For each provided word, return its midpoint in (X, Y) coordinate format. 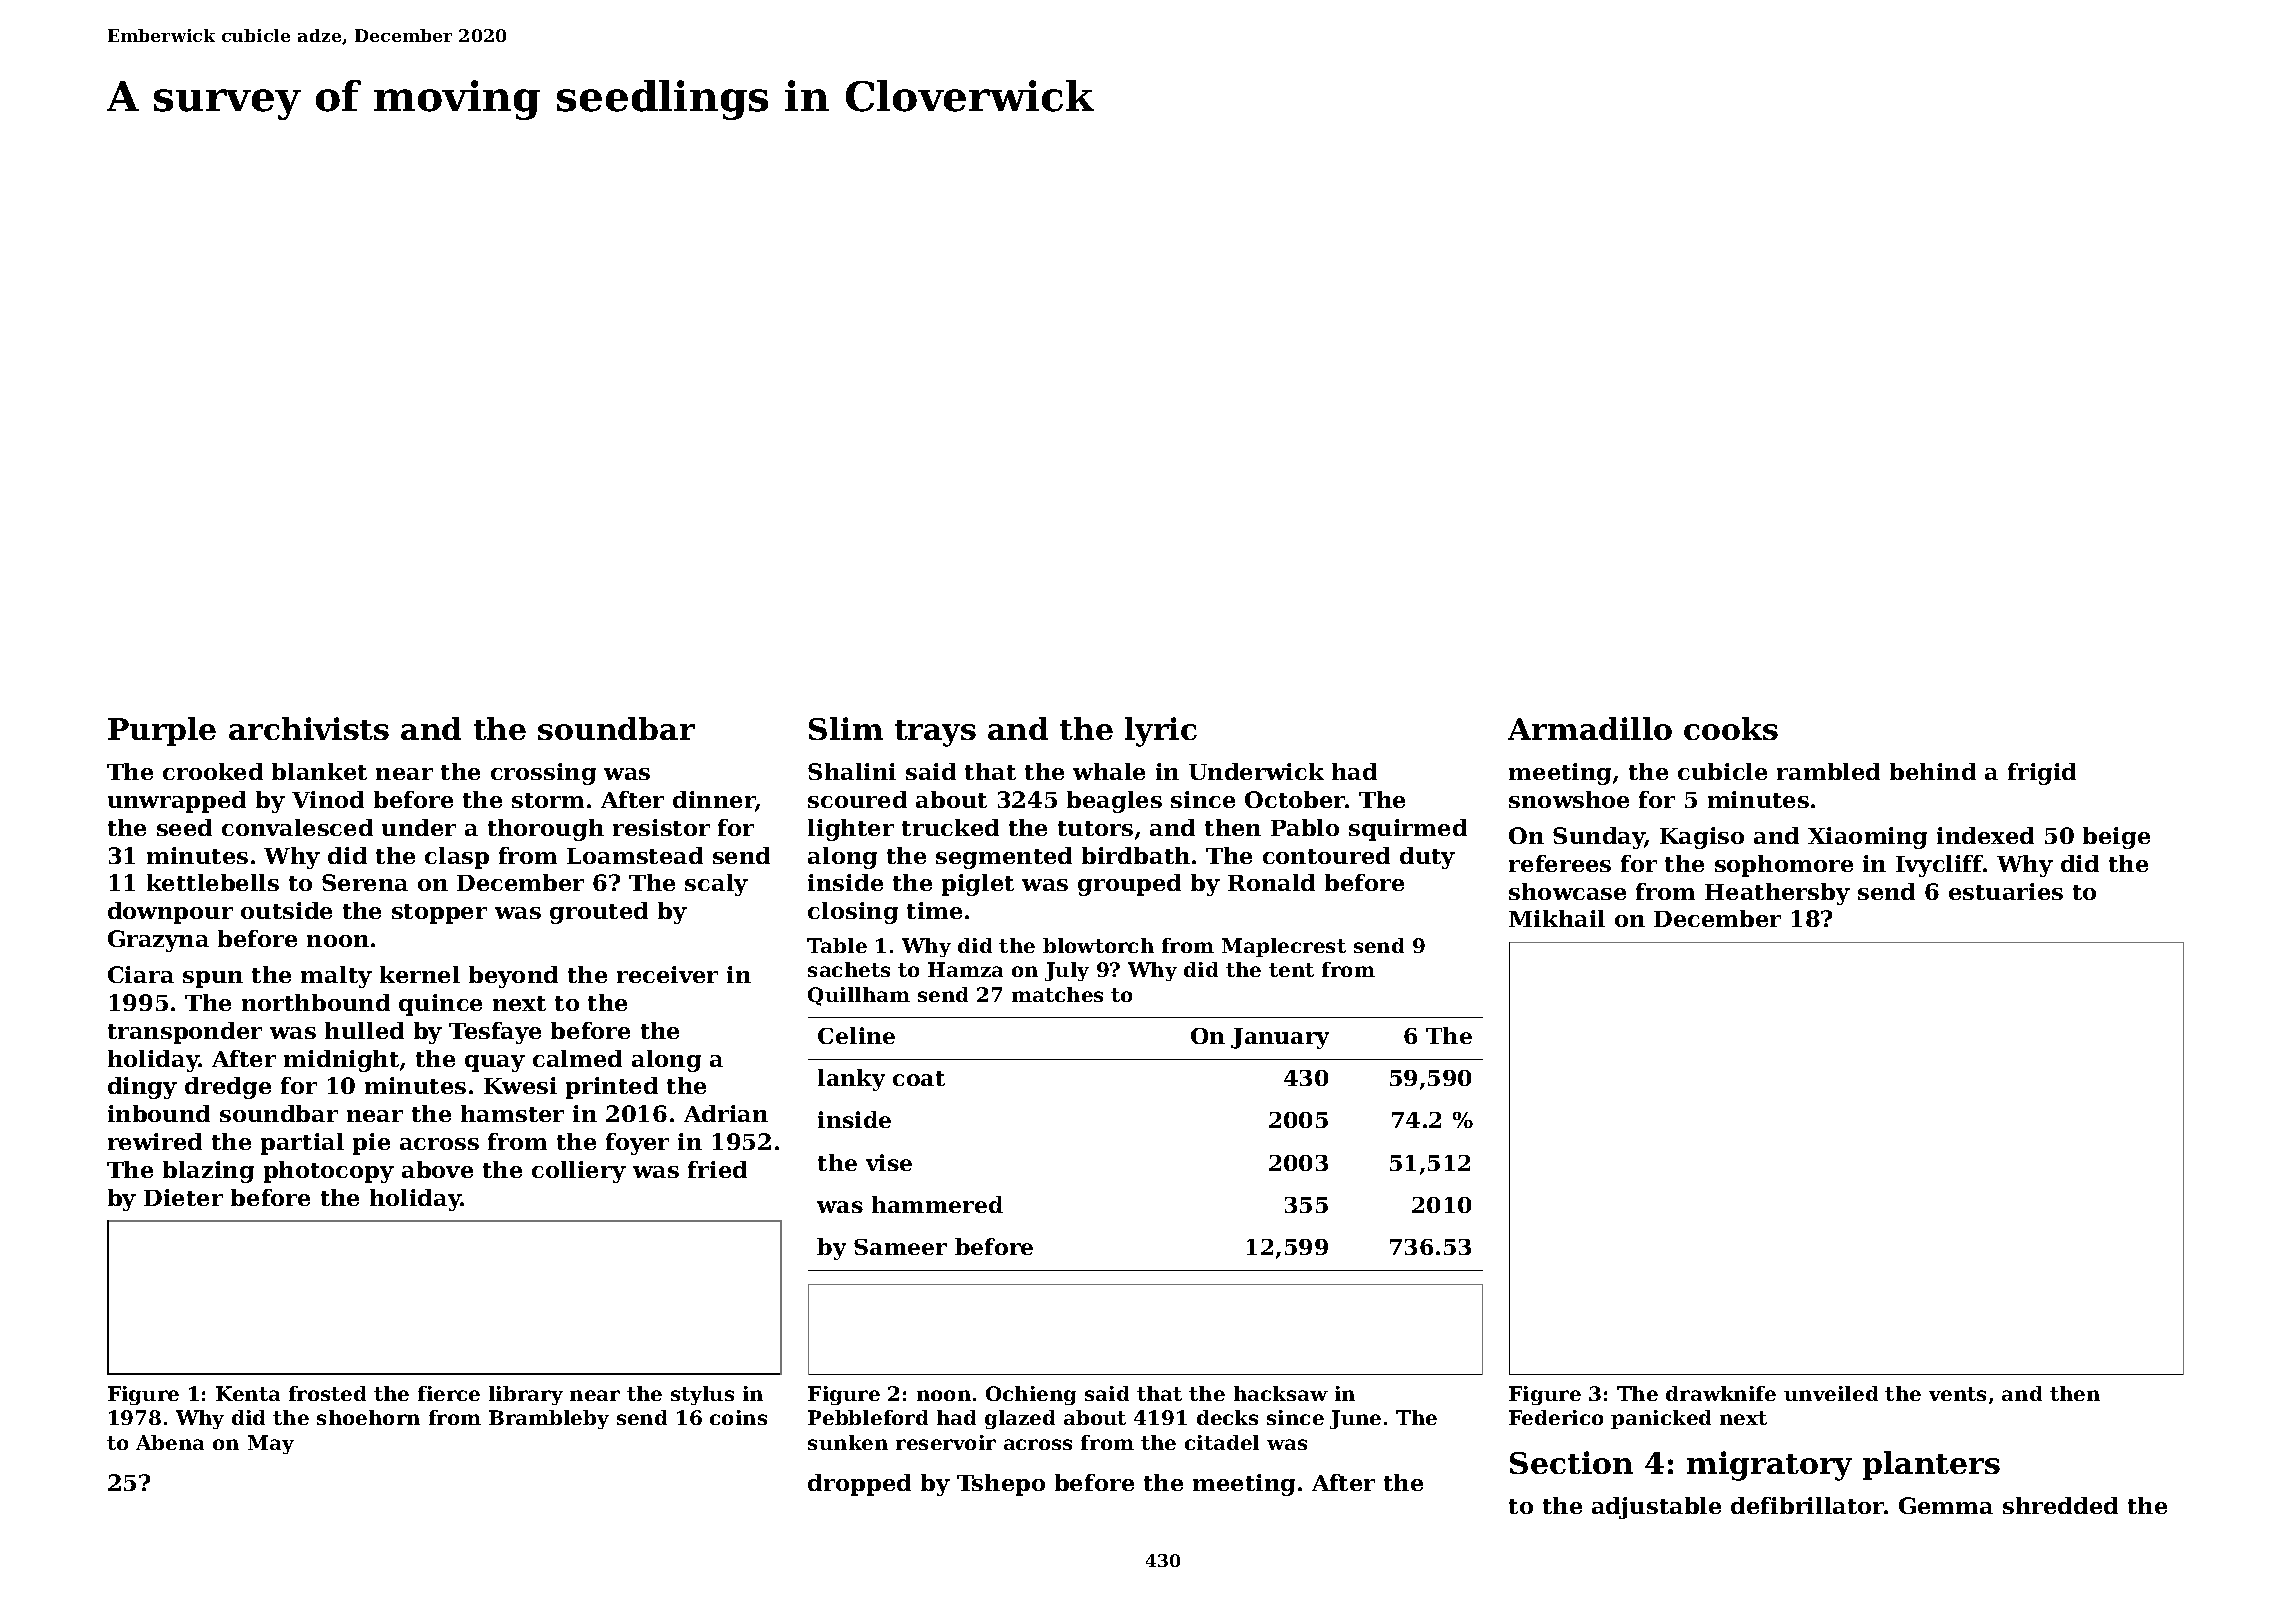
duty (1427, 858)
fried (717, 1169)
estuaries (2006, 891)
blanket (319, 771)
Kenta (248, 1393)
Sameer (900, 1247)
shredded (2060, 1505)
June (1355, 1419)
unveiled (1831, 1393)
